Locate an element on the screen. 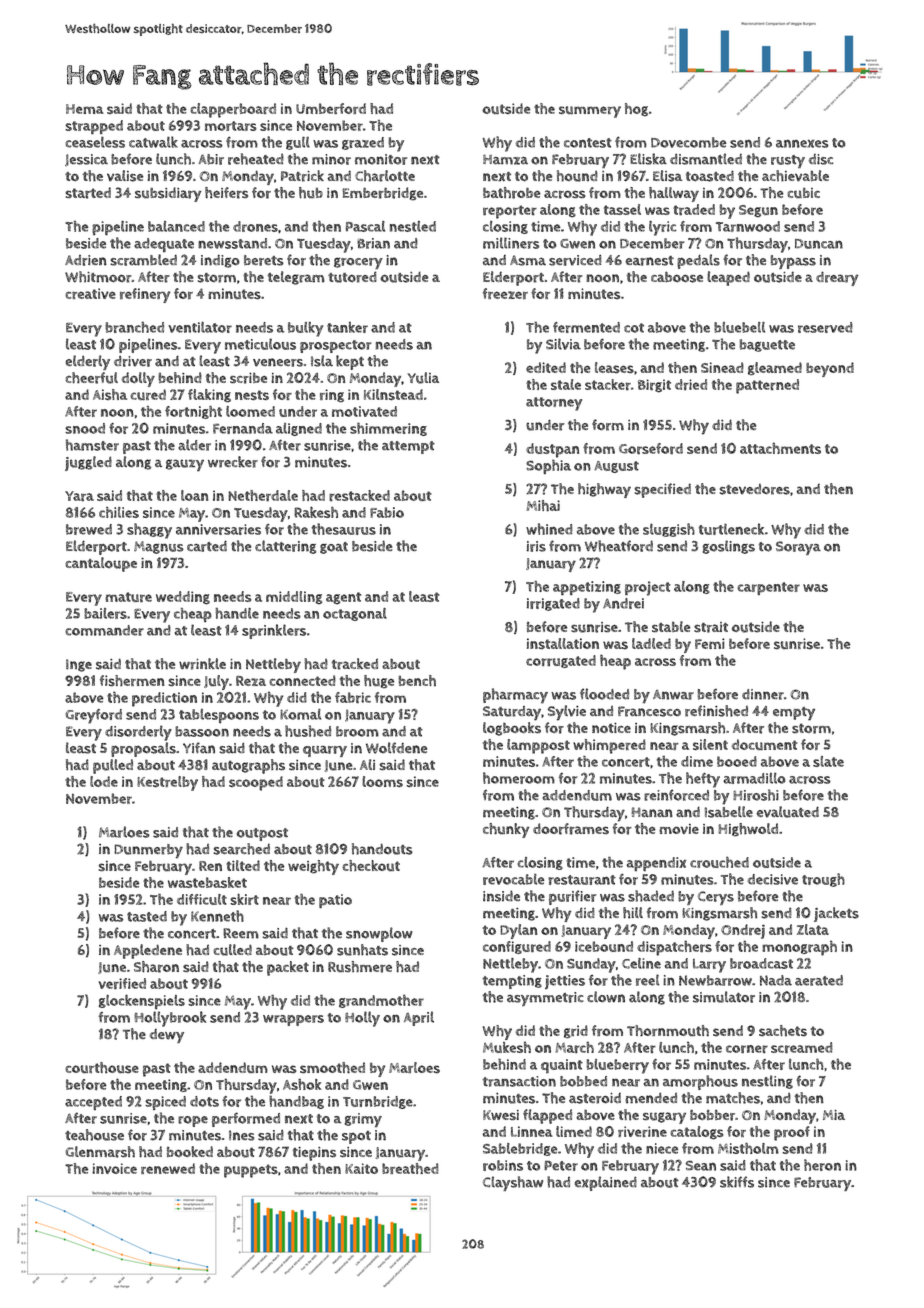  Sophia is located at coordinates (548, 466).
